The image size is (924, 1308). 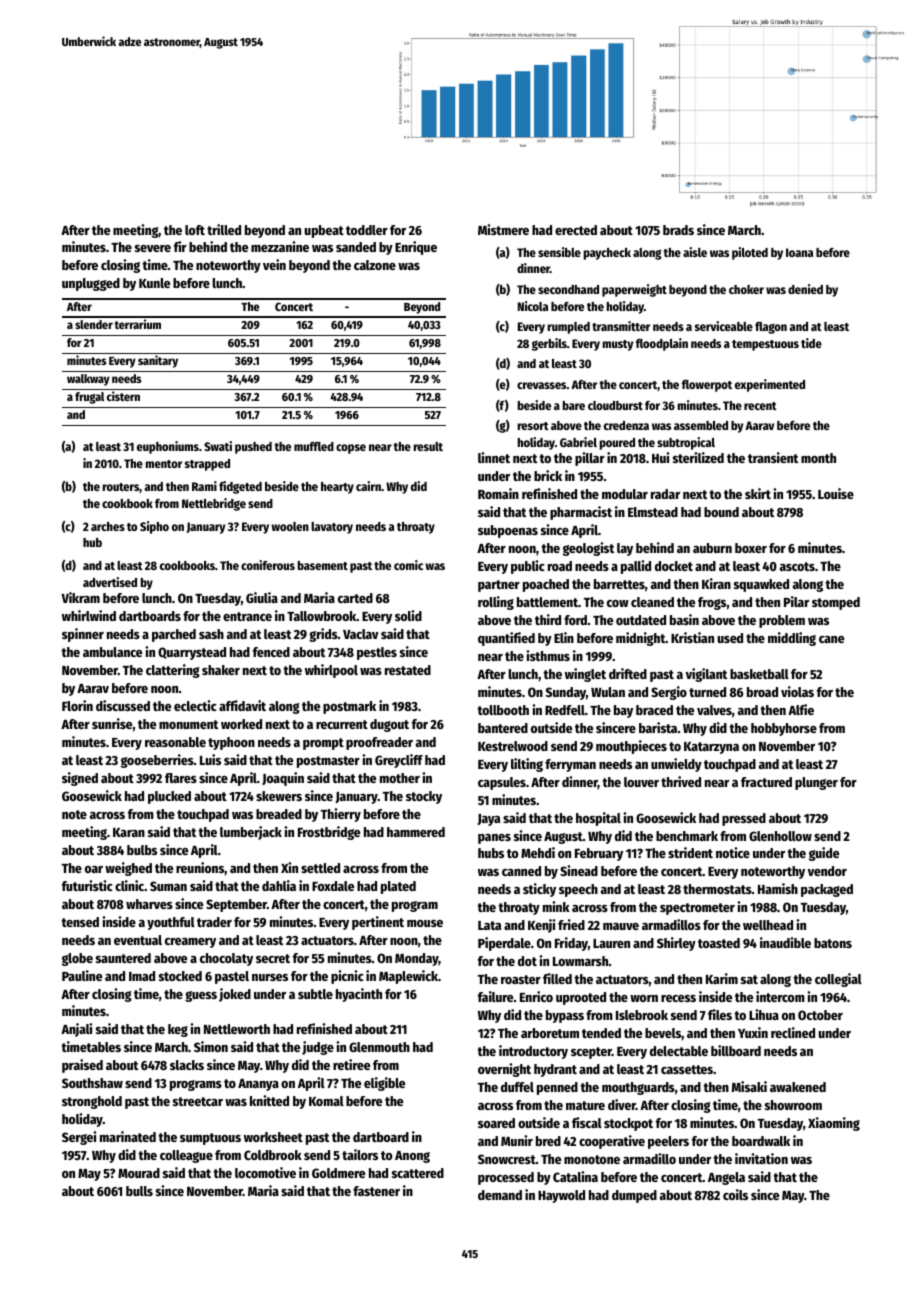 What do you see at coordinates (712, 603) in the image?
I see `frogs` at bounding box center [712, 603].
